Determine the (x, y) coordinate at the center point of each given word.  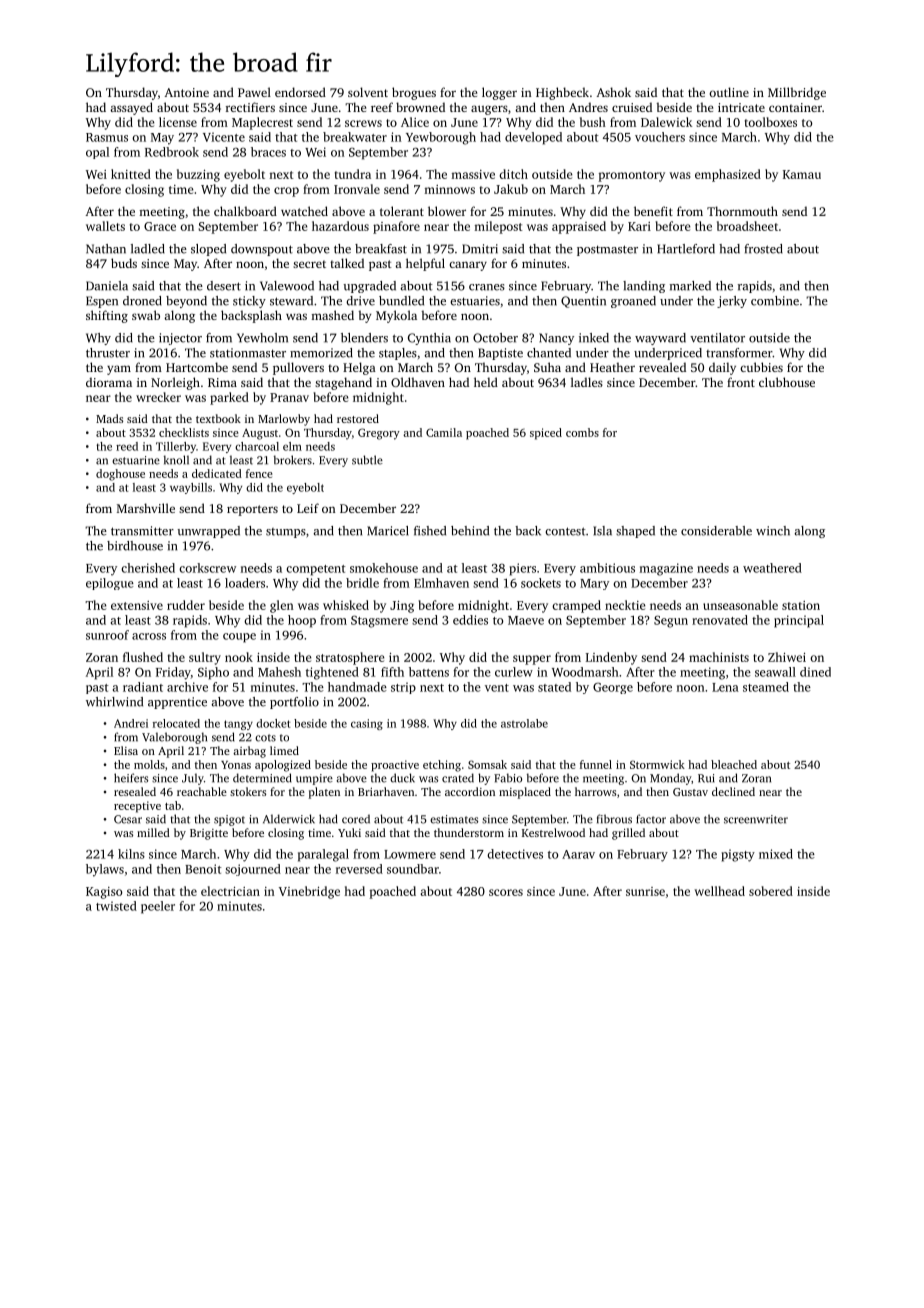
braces (268, 152)
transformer (739, 353)
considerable (716, 531)
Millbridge (797, 93)
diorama (109, 382)
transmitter (142, 531)
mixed (776, 854)
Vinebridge (309, 892)
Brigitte (209, 834)
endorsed (300, 92)
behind (470, 531)
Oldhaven (418, 382)
